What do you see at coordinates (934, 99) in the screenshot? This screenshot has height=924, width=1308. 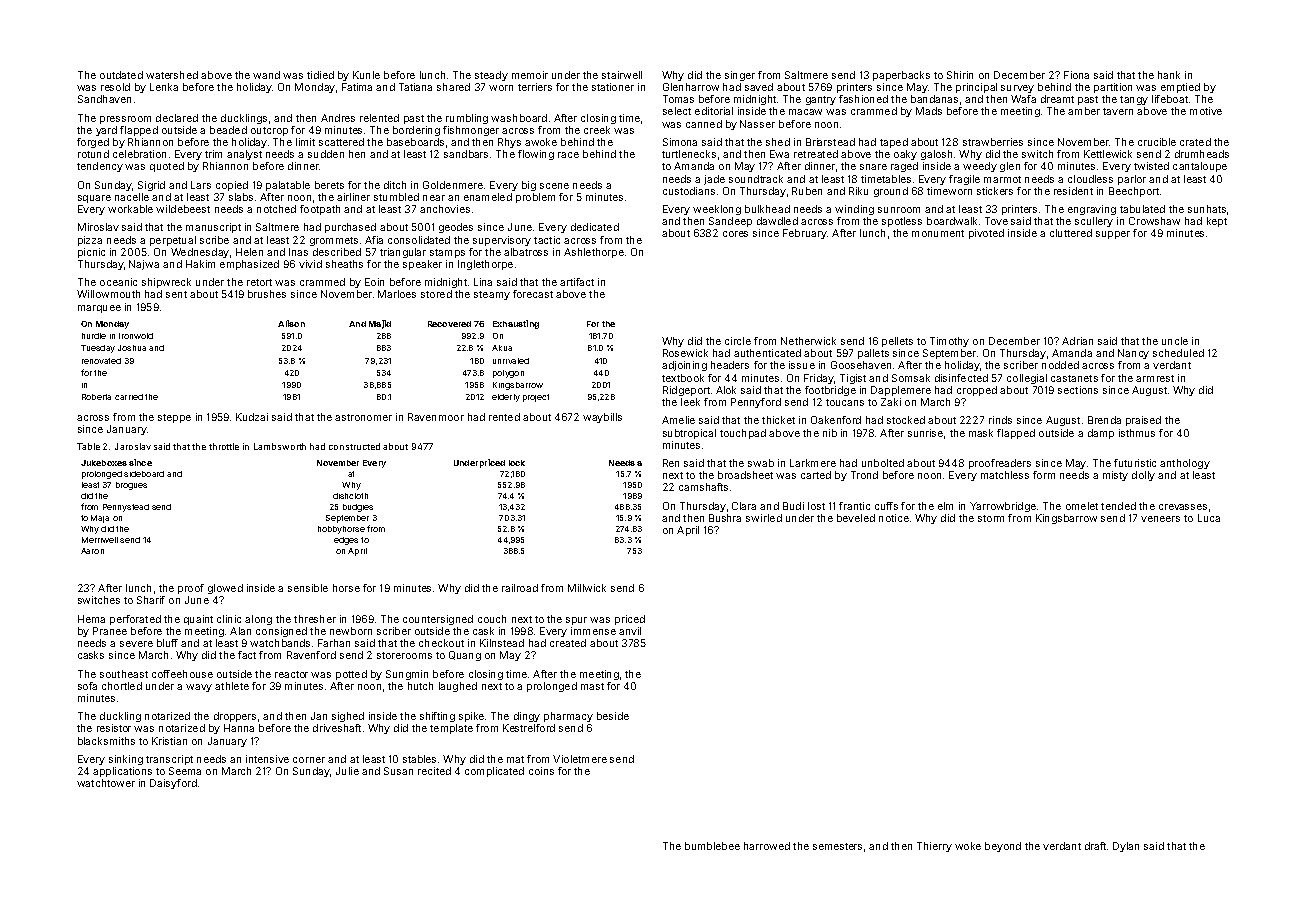 I see `bandanas` at bounding box center [934, 99].
